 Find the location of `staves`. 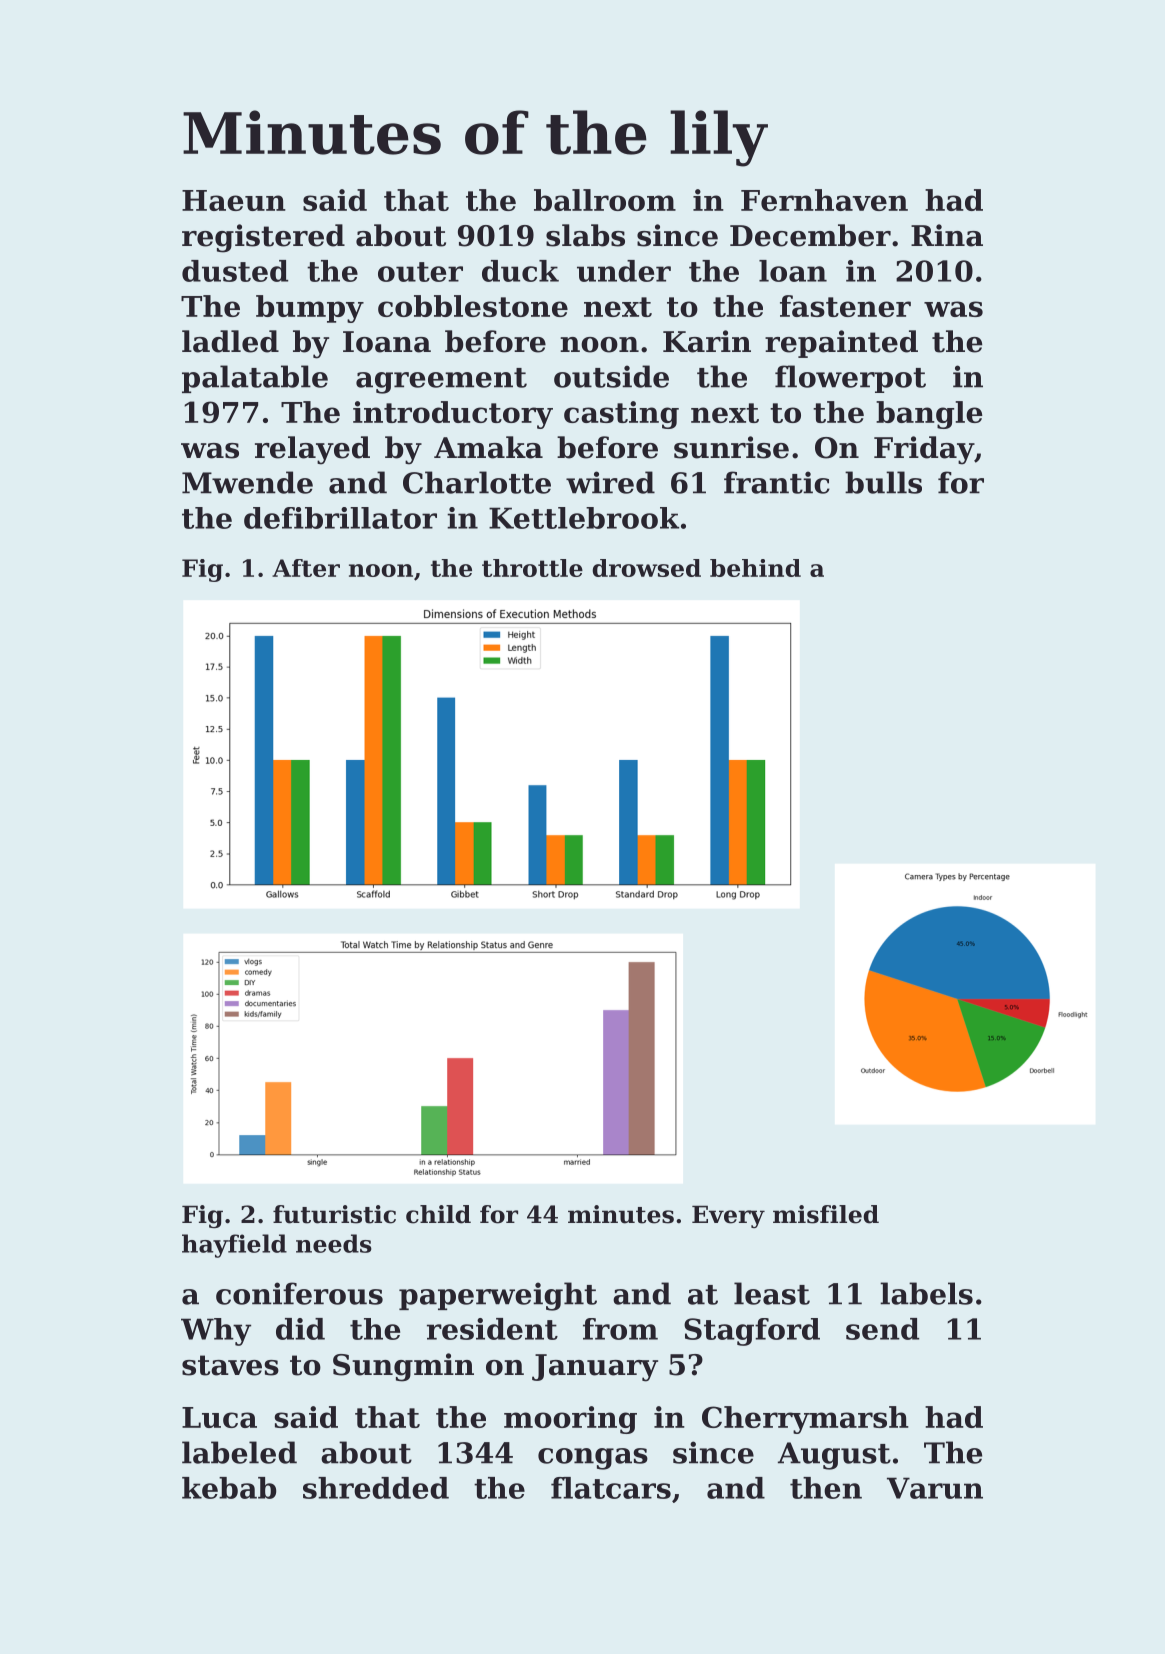

staves is located at coordinates (230, 1365).
